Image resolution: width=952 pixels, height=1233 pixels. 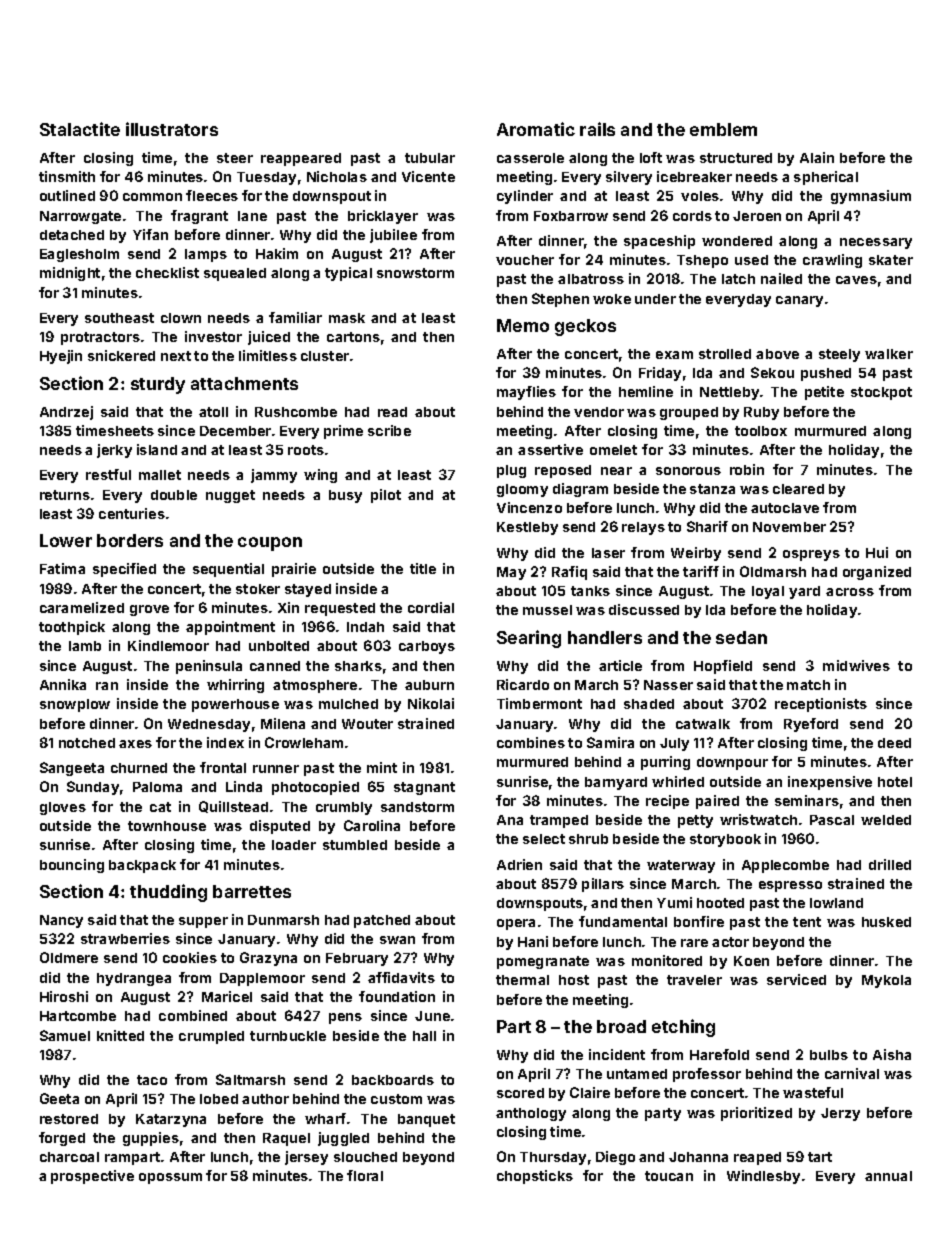 What do you see at coordinates (877, 552) in the screenshot?
I see `Hui` at bounding box center [877, 552].
